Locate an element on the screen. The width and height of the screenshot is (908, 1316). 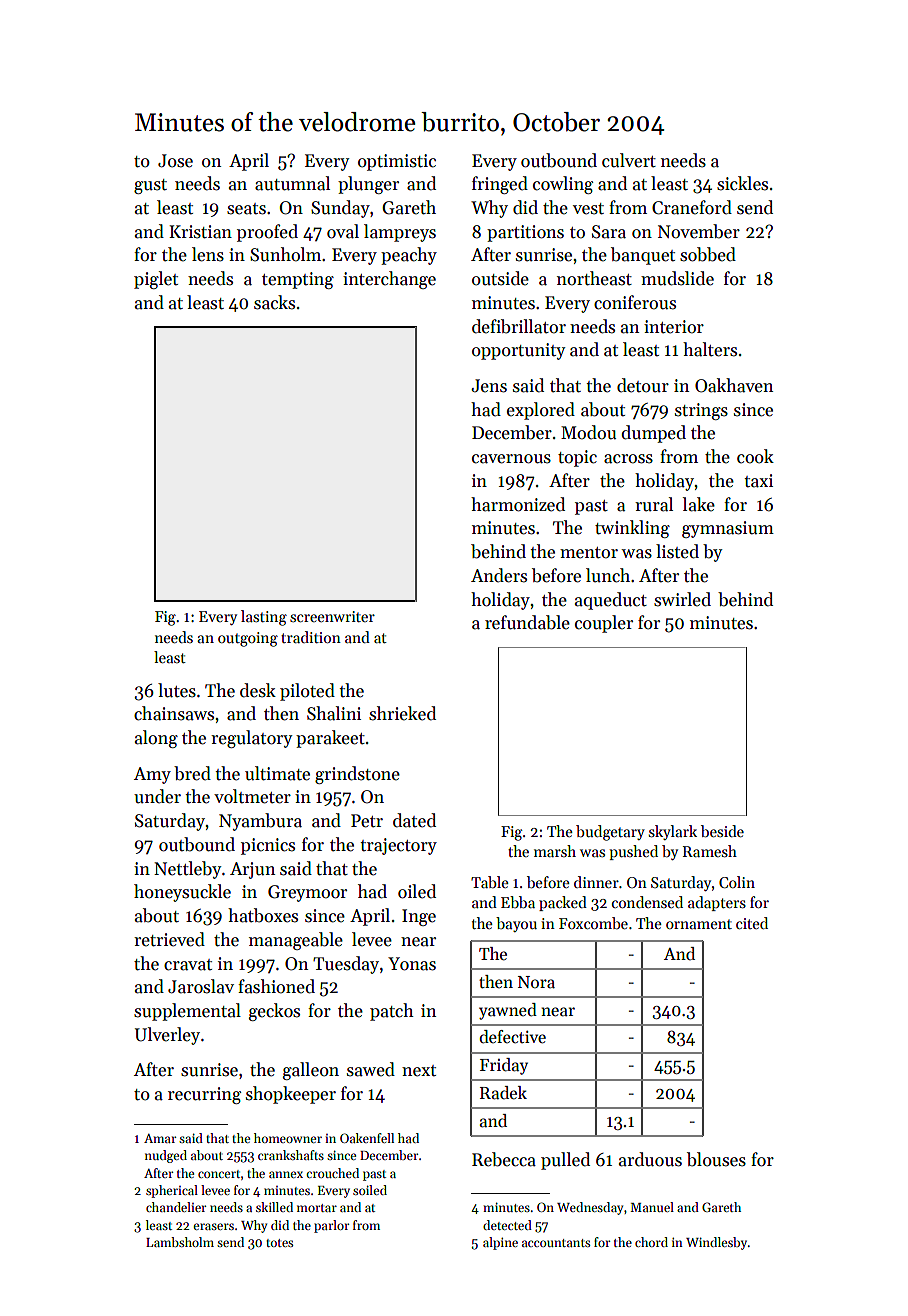
cowling is located at coordinates (563, 185).
